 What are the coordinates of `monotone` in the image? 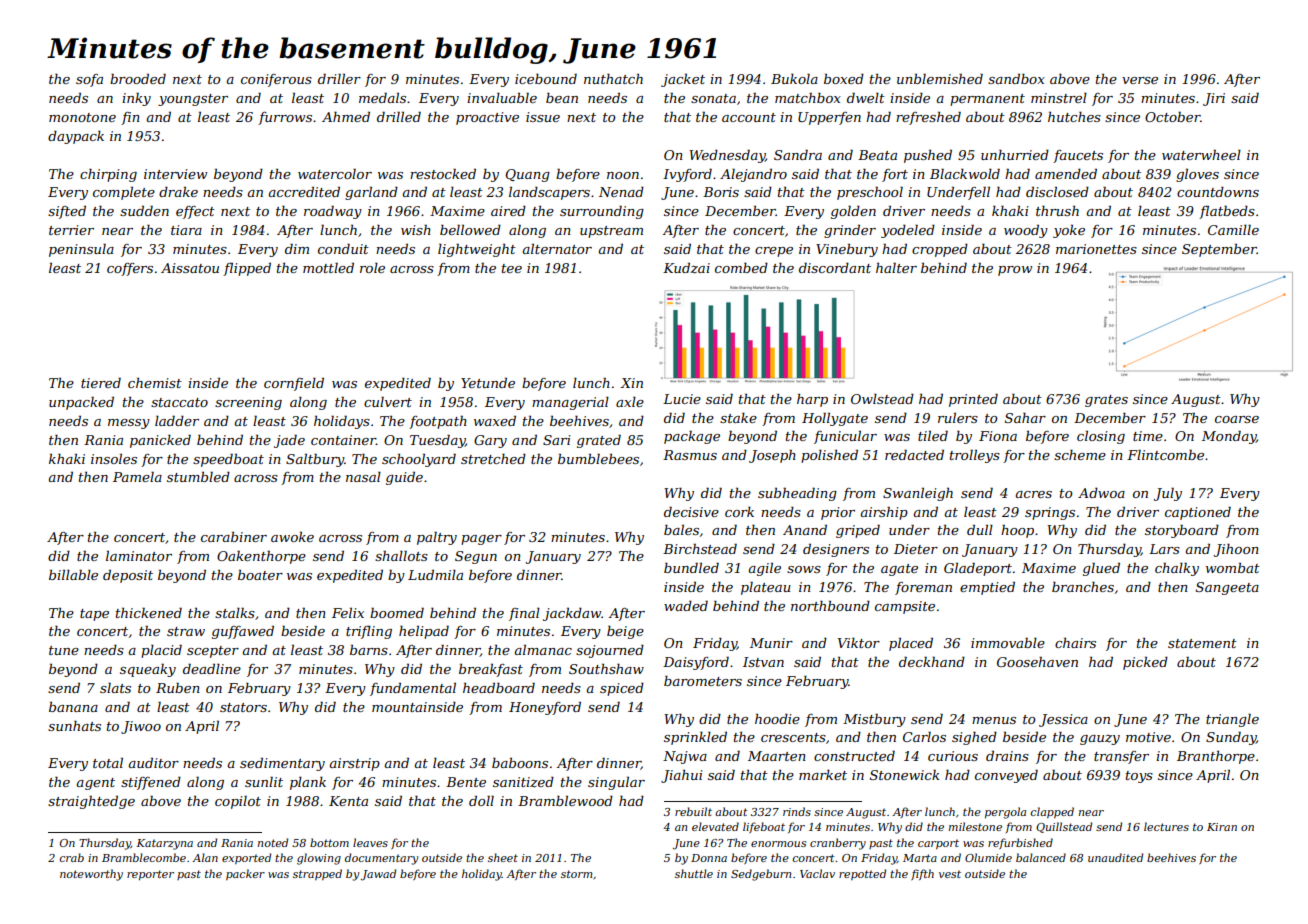 It's located at (82, 117).
